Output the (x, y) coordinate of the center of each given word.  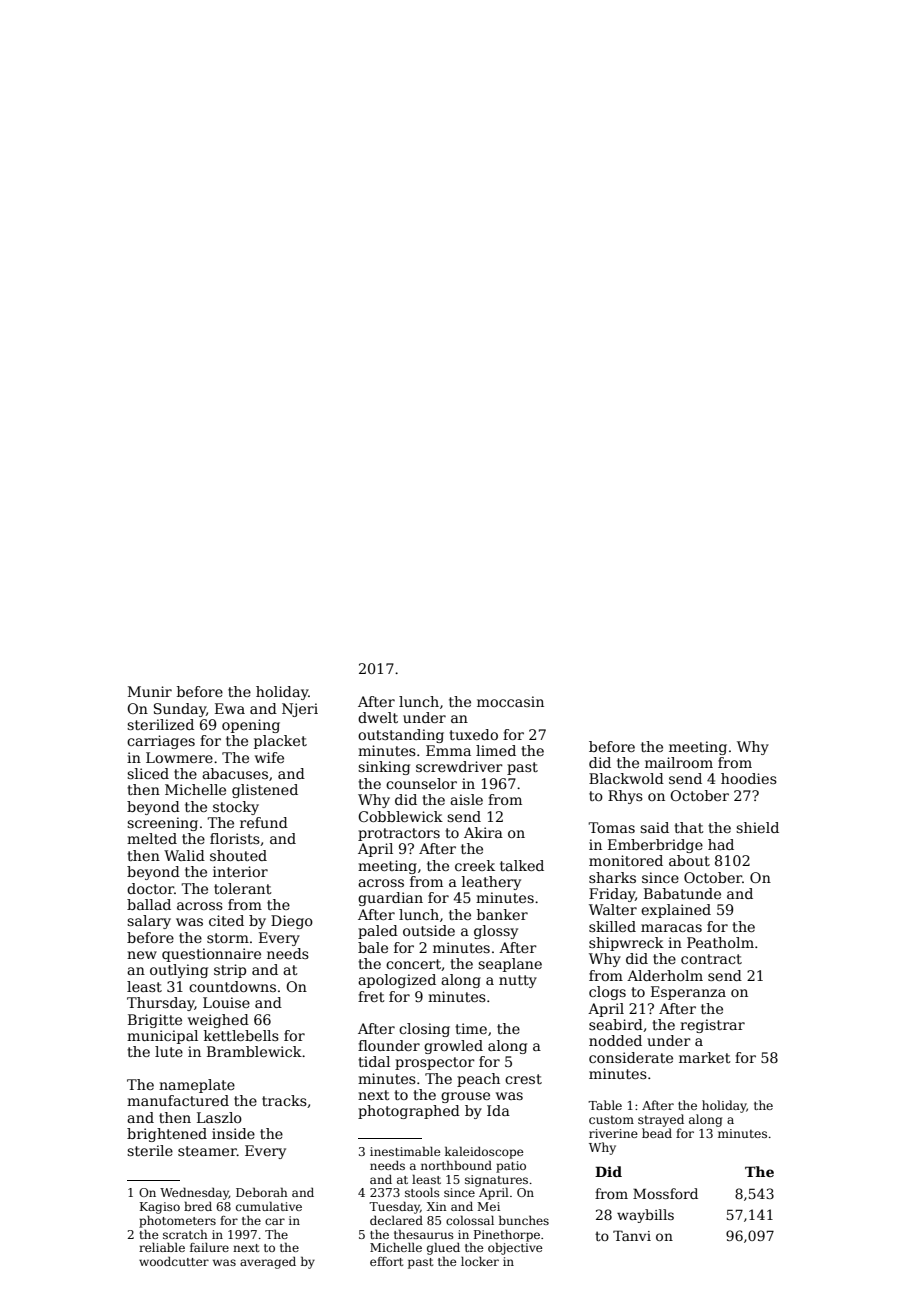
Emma (448, 750)
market (705, 1057)
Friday (612, 895)
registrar (712, 1026)
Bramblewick (254, 1051)
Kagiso (160, 1208)
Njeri (300, 710)
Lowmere (179, 757)
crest (523, 1079)
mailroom (679, 762)
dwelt (378, 717)
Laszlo (219, 1117)
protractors (399, 834)
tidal (374, 1061)
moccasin (510, 701)
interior (240, 871)
